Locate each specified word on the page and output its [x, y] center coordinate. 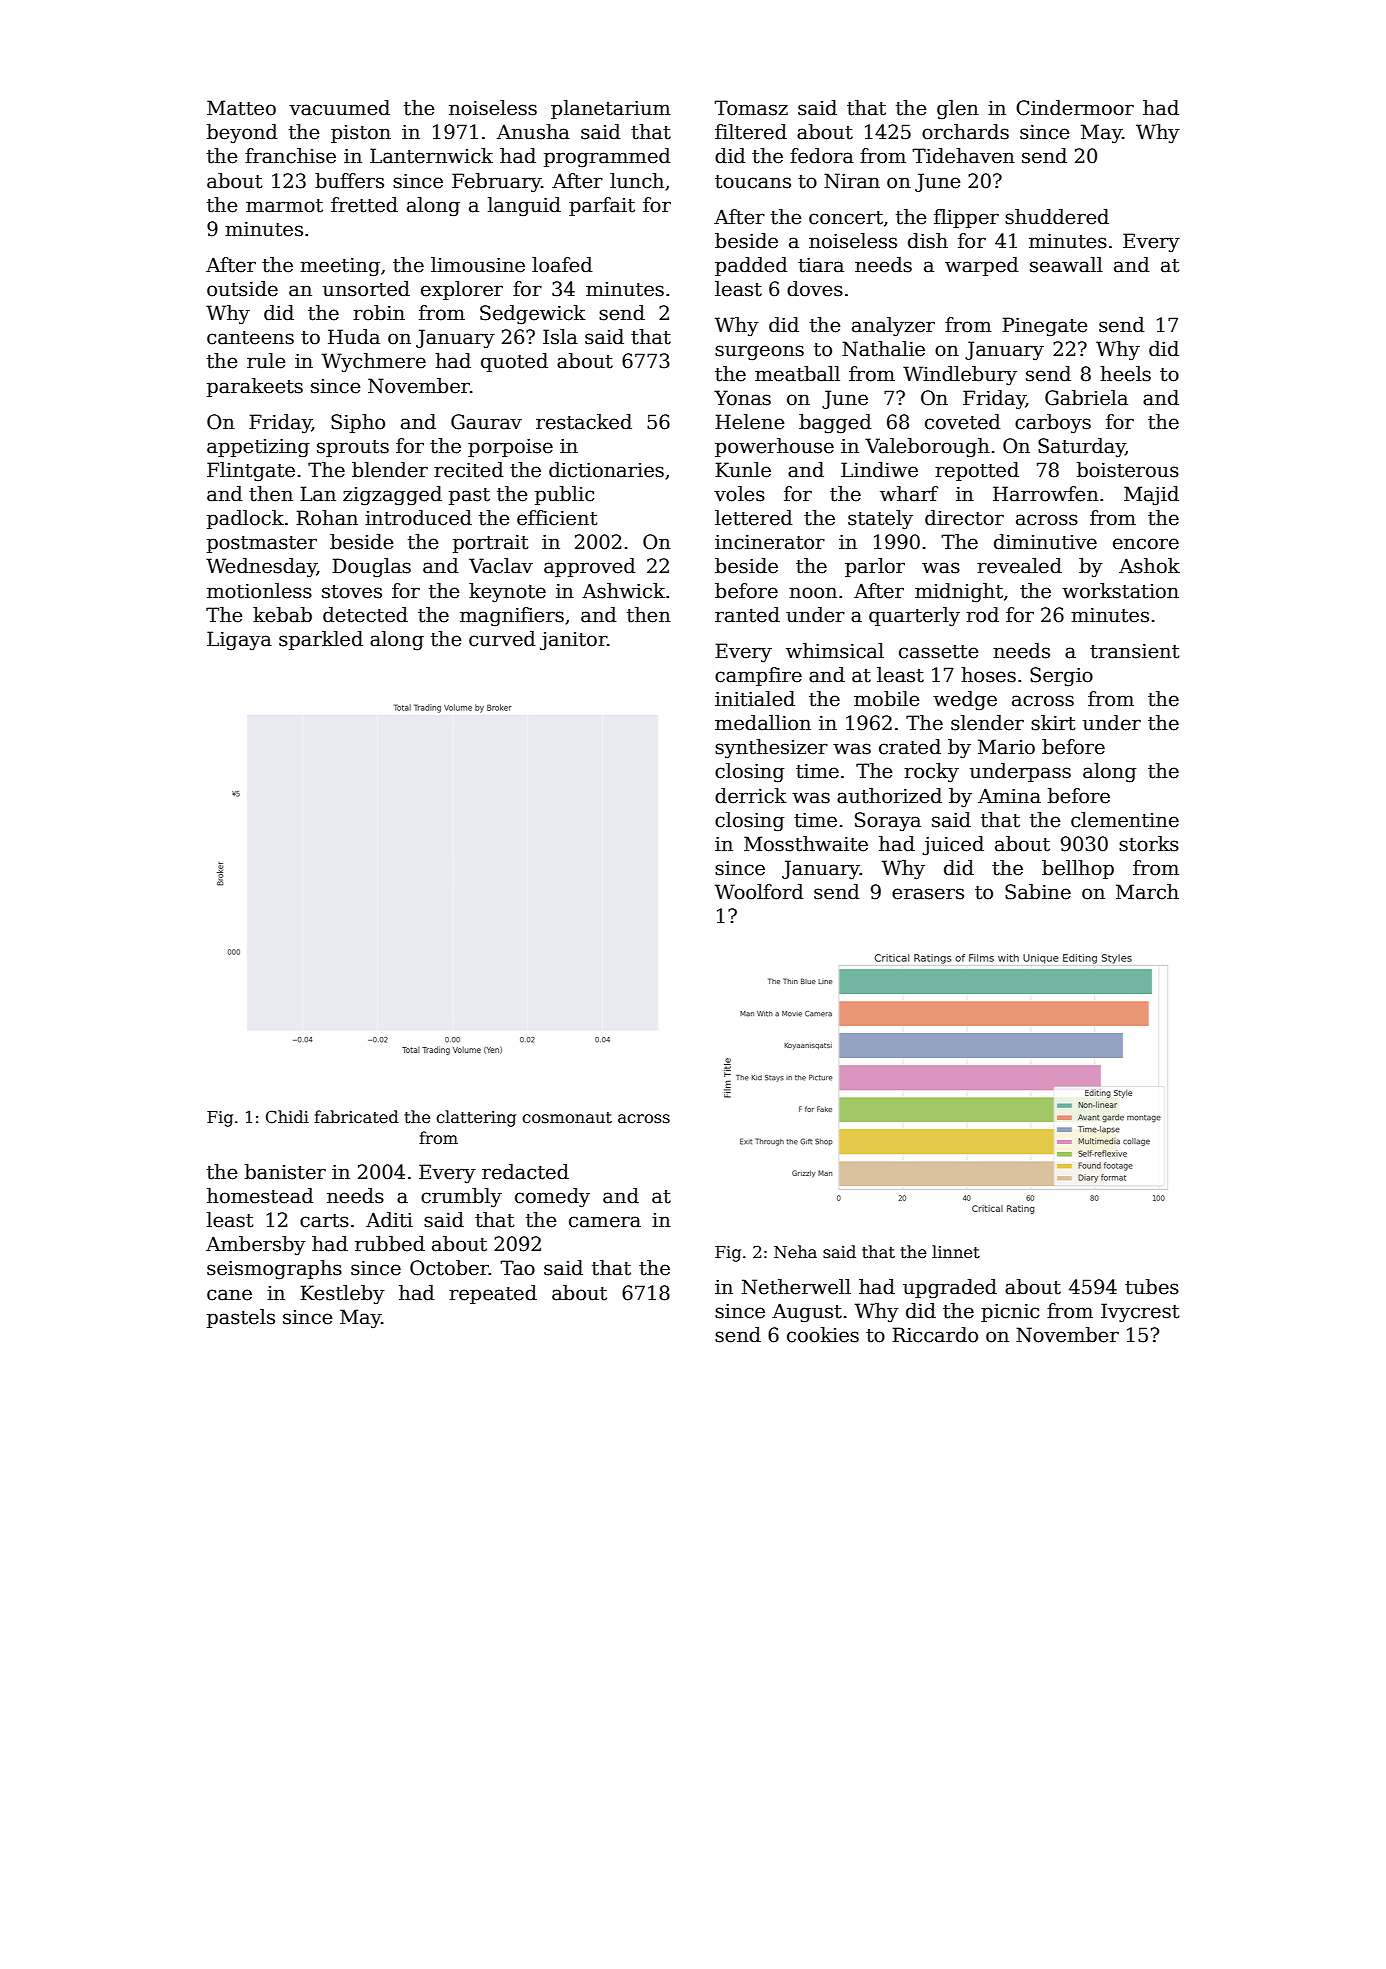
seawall [1066, 265]
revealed [1019, 566]
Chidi [287, 1117]
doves [815, 289]
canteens [250, 338]
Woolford [759, 892]
